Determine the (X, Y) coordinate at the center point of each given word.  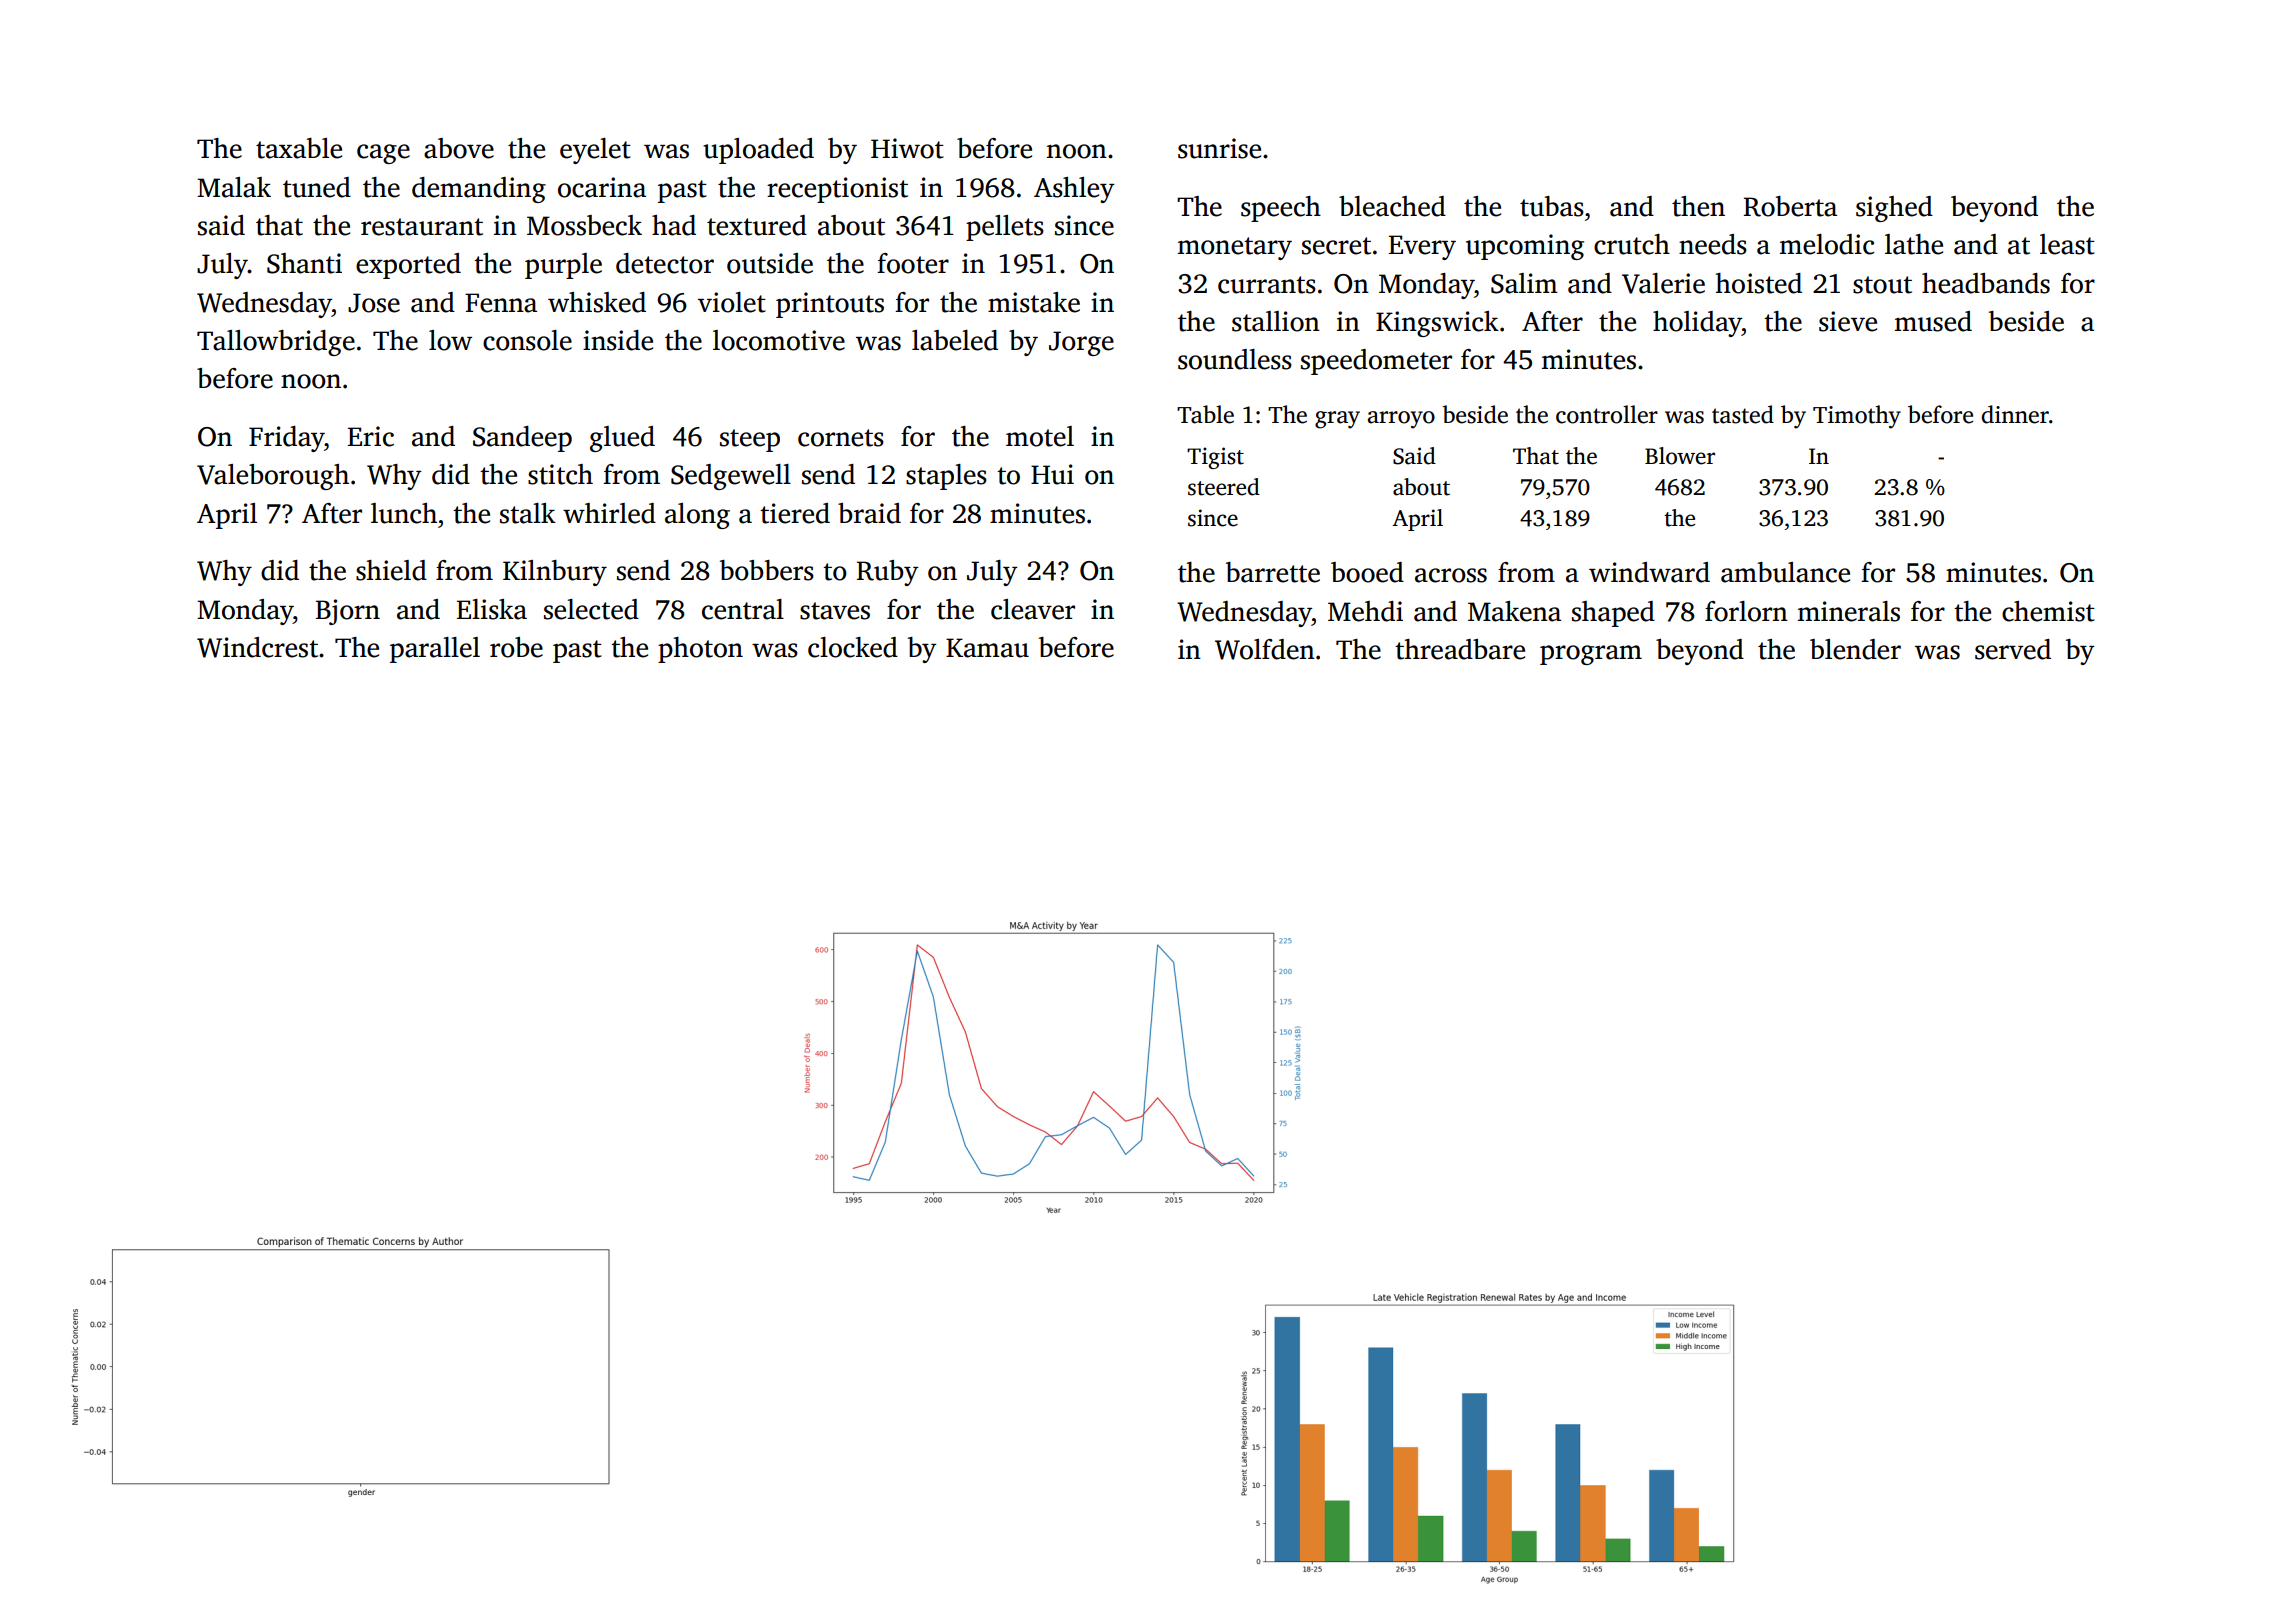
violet (732, 302)
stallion (1276, 321)
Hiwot (907, 148)
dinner (2015, 414)
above (459, 148)
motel (1040, 436)
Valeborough (273, 477)
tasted (1743, 414)
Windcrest (257, 647)
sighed (1894, 209)
